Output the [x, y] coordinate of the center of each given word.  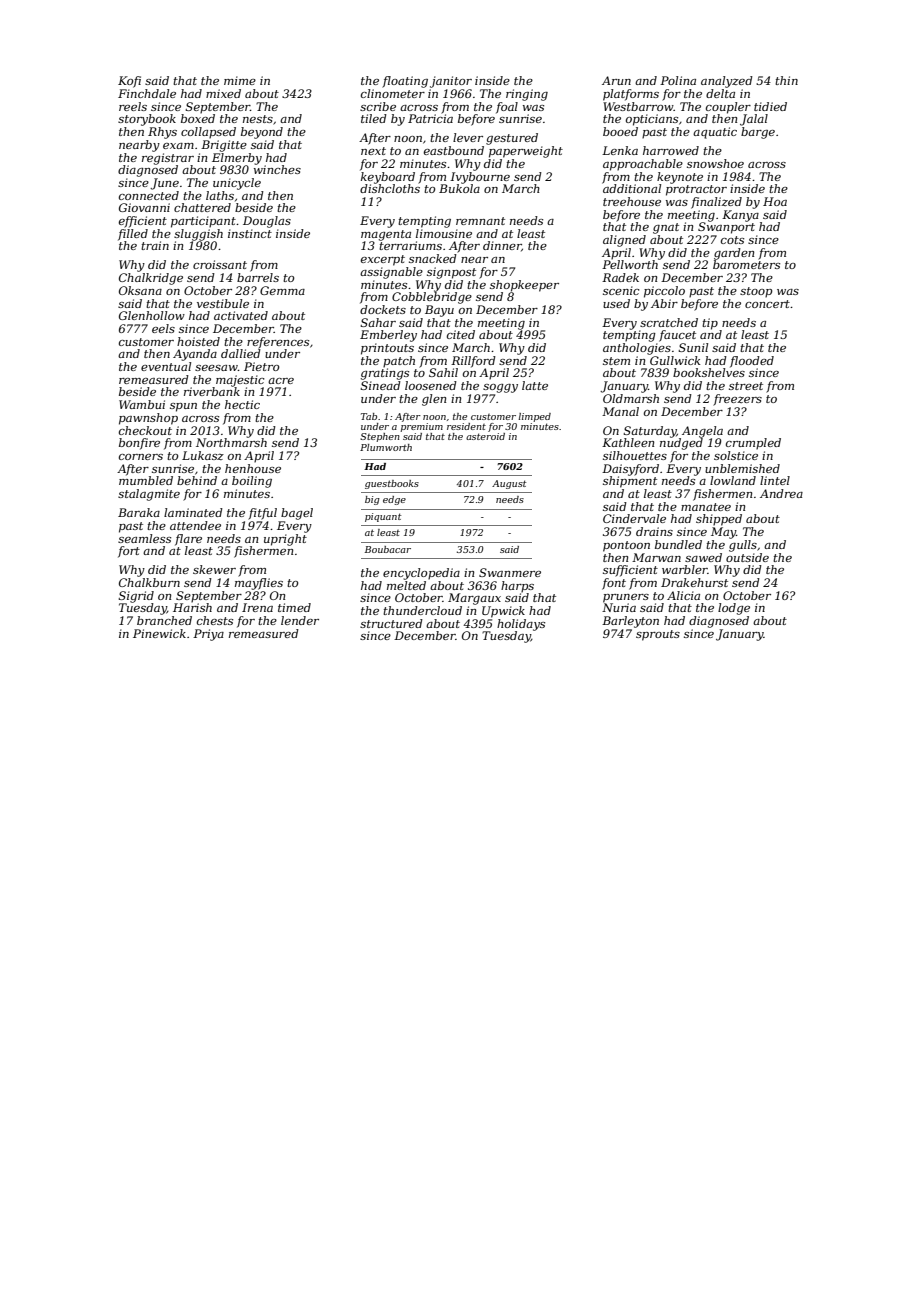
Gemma [282, 290]
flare [188, 540]
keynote [680, 178]
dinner [502, 246]
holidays [521, 625]
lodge [734, 609]
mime [240, 80]
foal [507, 108]
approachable [643, 165]
